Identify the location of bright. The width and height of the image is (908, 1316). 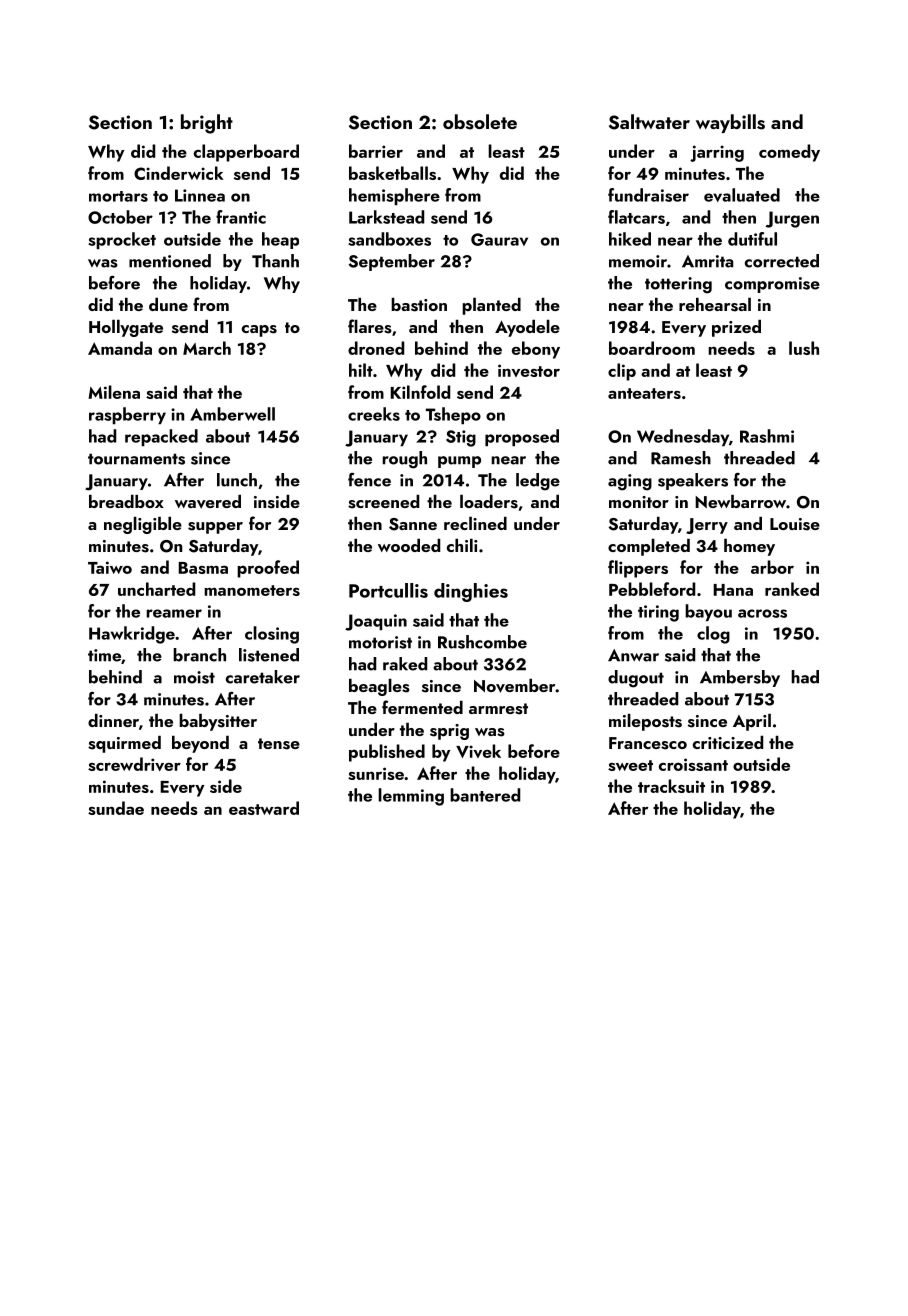
(207, 124).
